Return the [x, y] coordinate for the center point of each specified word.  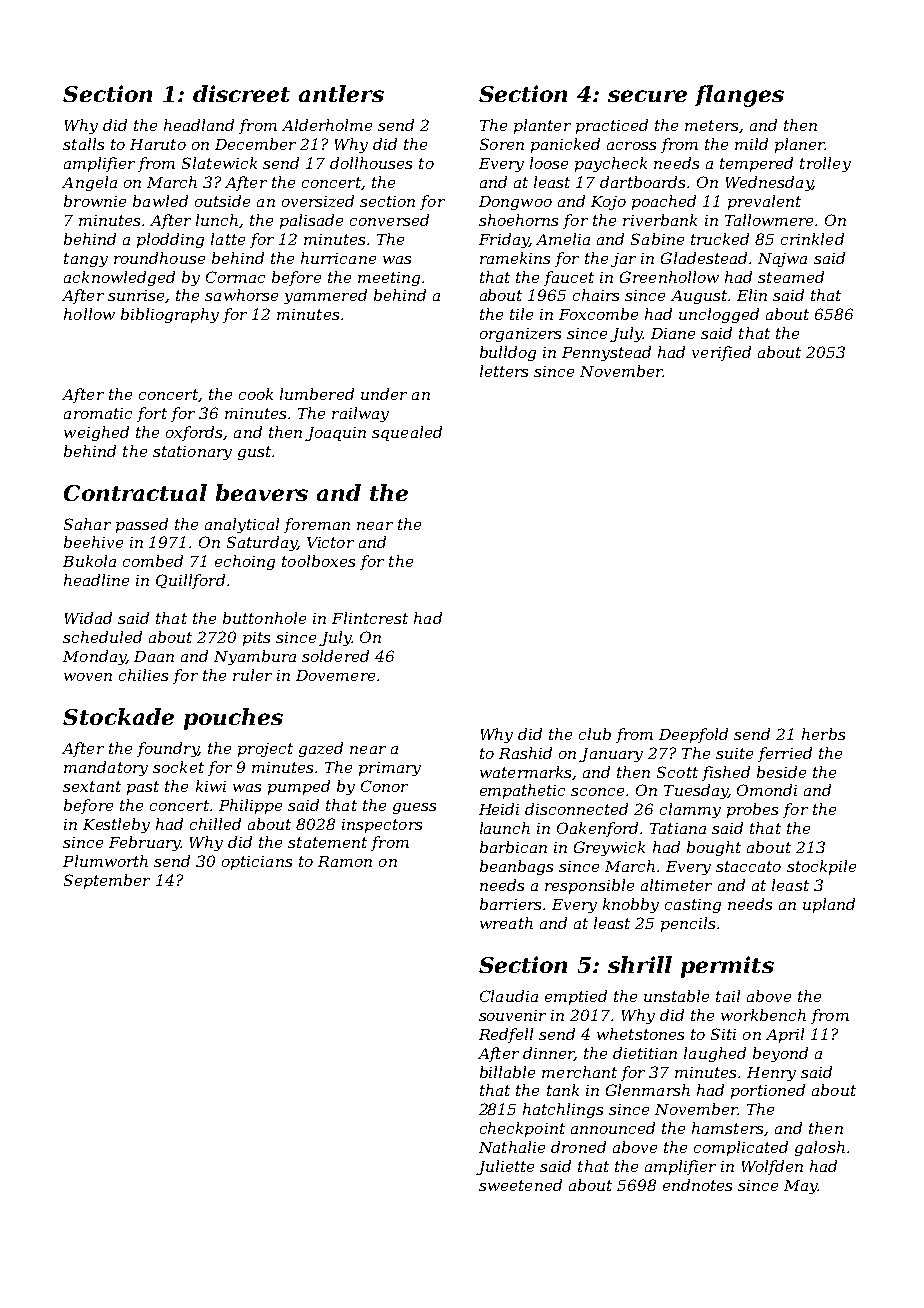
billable [507, 1072]
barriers [510, 904]
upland [829, 905]
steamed [791, 277]
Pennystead [606, 353]
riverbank [660, 220]
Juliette [505, 1167]
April [785, 1035]
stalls [83, 144]
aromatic [98, 413]
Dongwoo [515, 203]
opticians [257, 863]
